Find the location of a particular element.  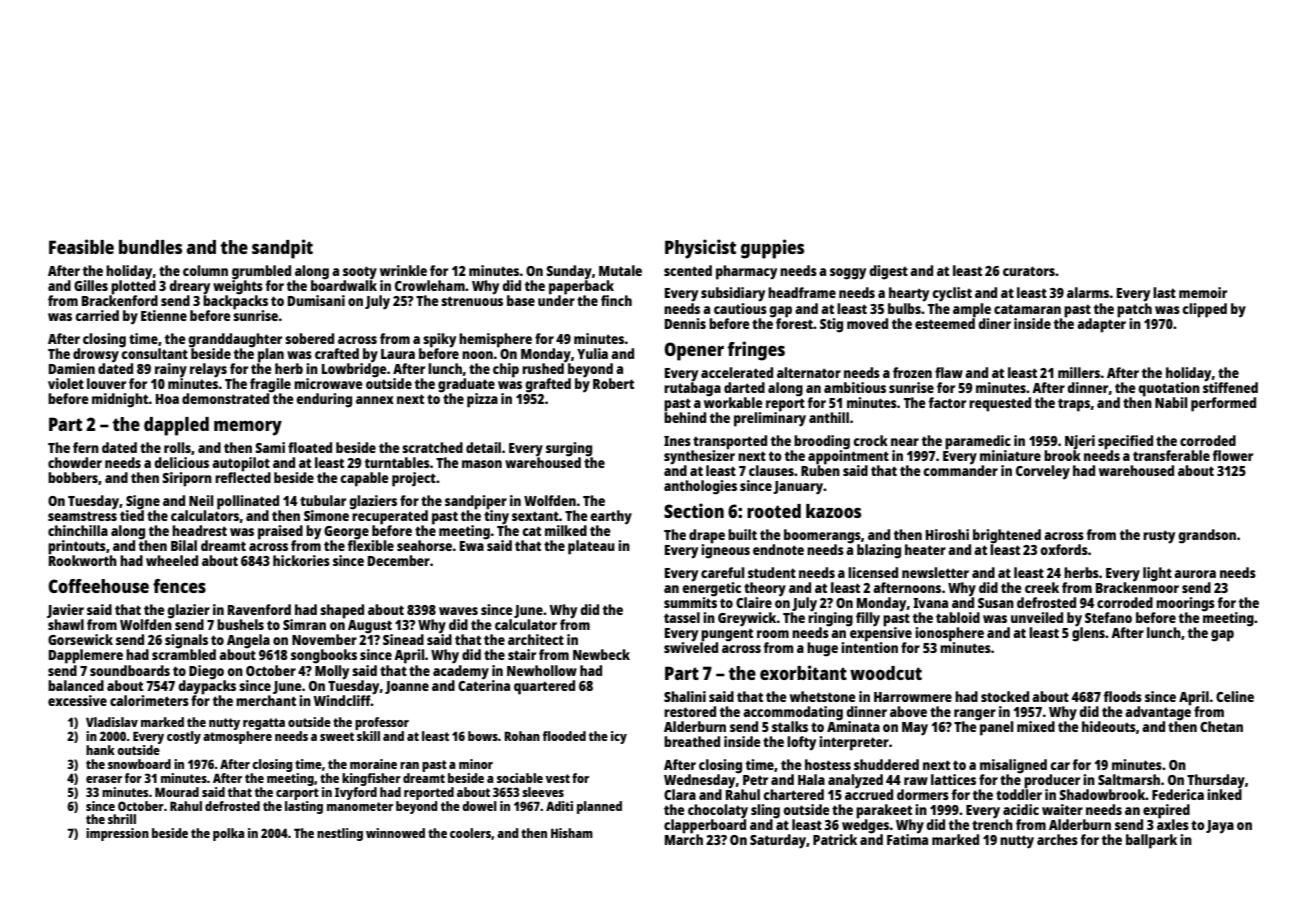

patch is located at coordinates (1134, 310).
